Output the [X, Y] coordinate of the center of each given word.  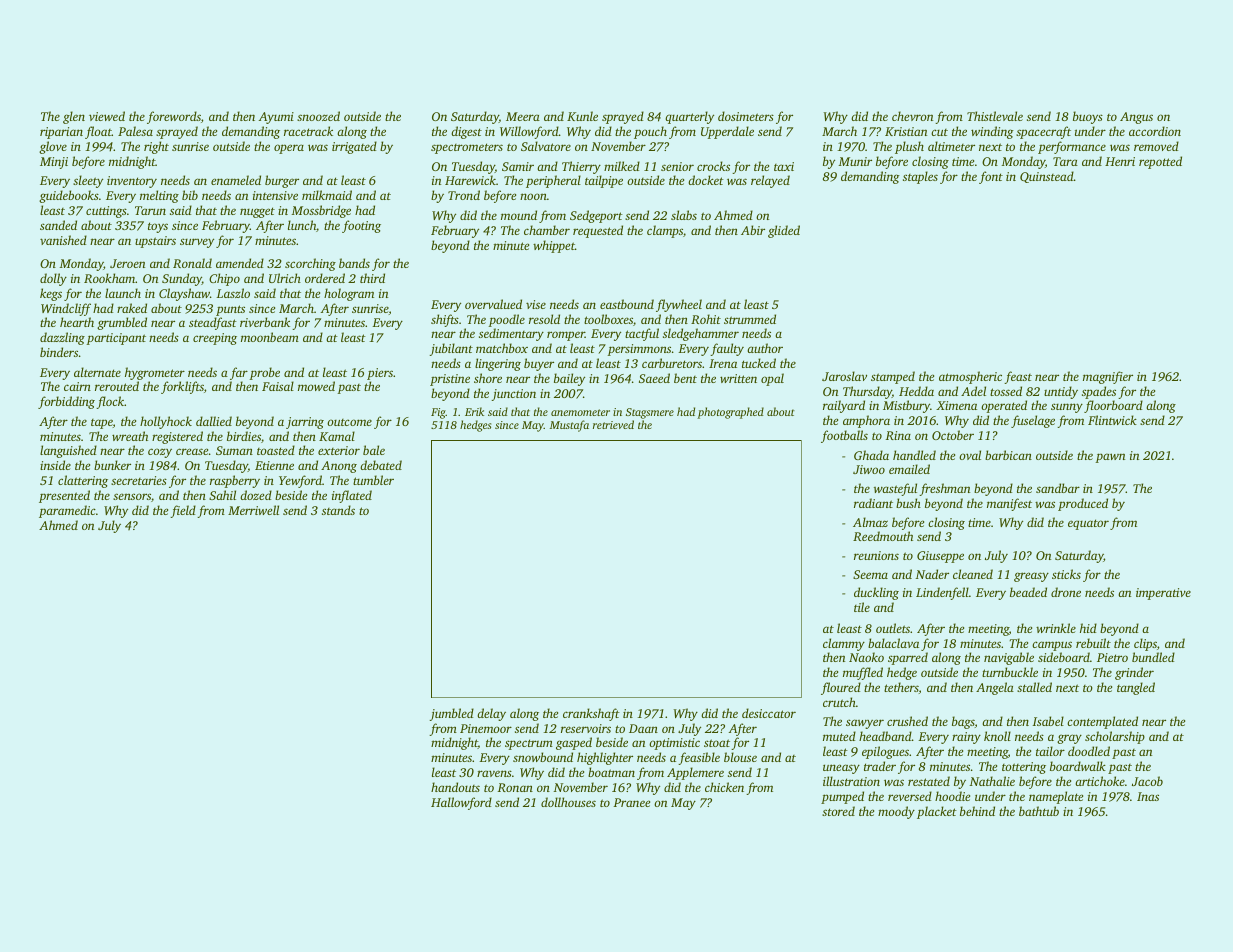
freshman [944, 489]
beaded [1028, 592]
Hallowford [461, 803]
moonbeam [270, 337]
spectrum [529, 744]
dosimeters [746, 116]
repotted [1160, 162]
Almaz [870, 522]
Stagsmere [650, 413]
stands [338, 510]
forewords [174, 117]
